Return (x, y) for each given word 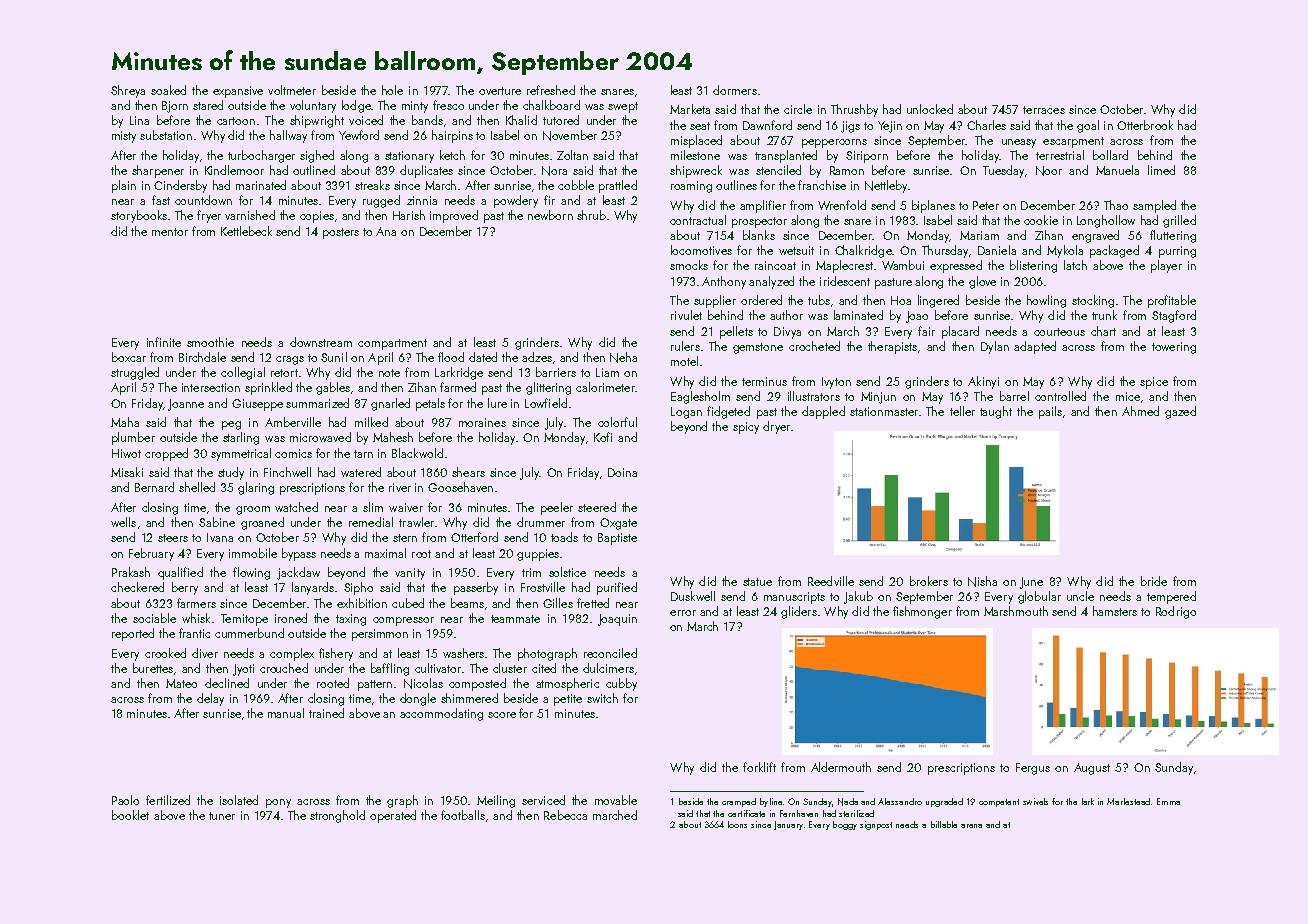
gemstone (758, 348)
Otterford (474, 537)
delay (210, 699)
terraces (1044, 110)
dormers (735, 90)
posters (341, 233)
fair (926, 331)
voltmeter (292, 90)
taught (996, 412)
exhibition (362, 603)
